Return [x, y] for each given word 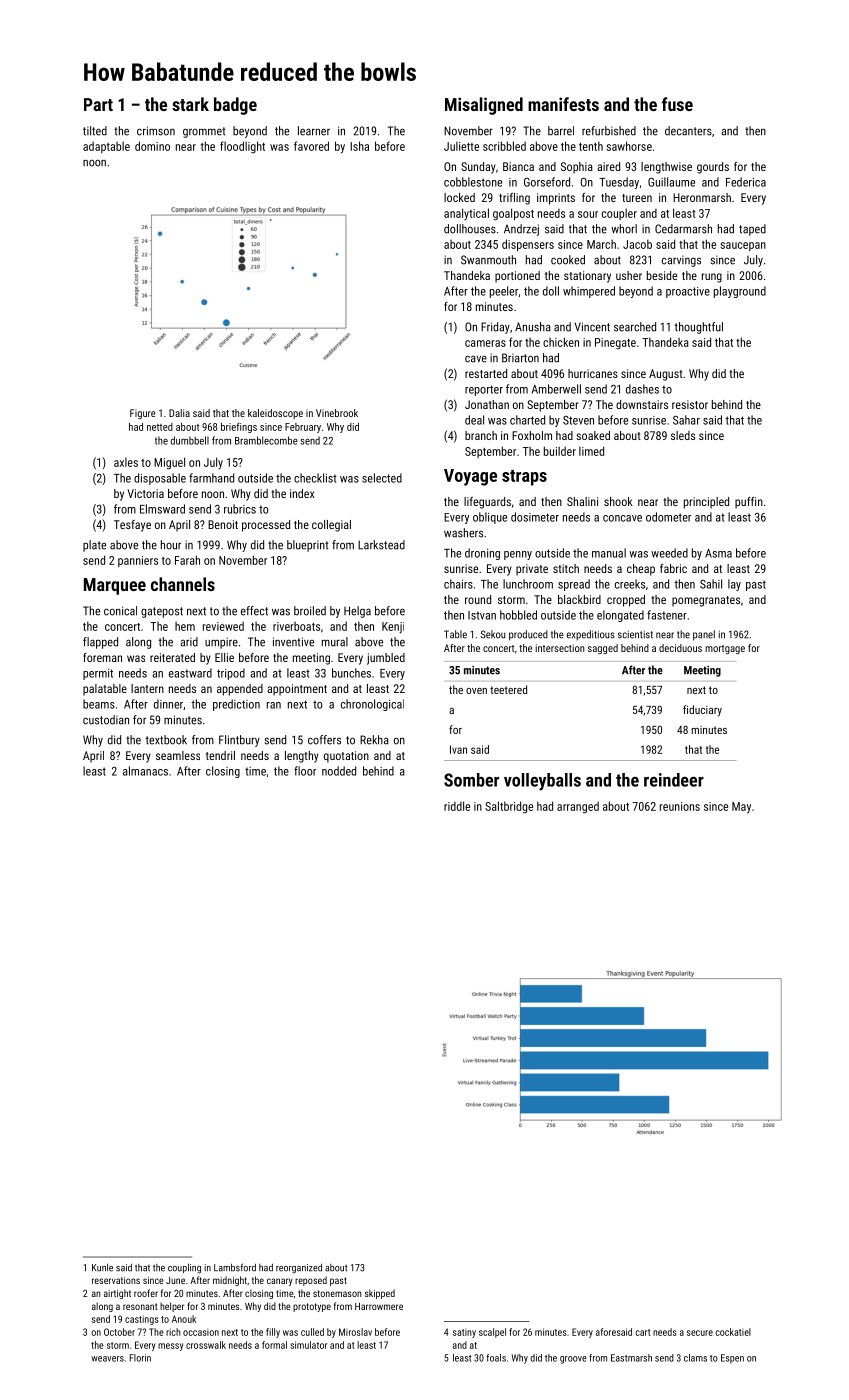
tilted [95, 131]
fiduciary [702, 711]
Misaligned [484, 106]
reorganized [299, 1268]
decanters [688, 131]
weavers [107, 1359]
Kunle [102, 1268]
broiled [310, 611]
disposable [160, 479]
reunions [680, 806]
